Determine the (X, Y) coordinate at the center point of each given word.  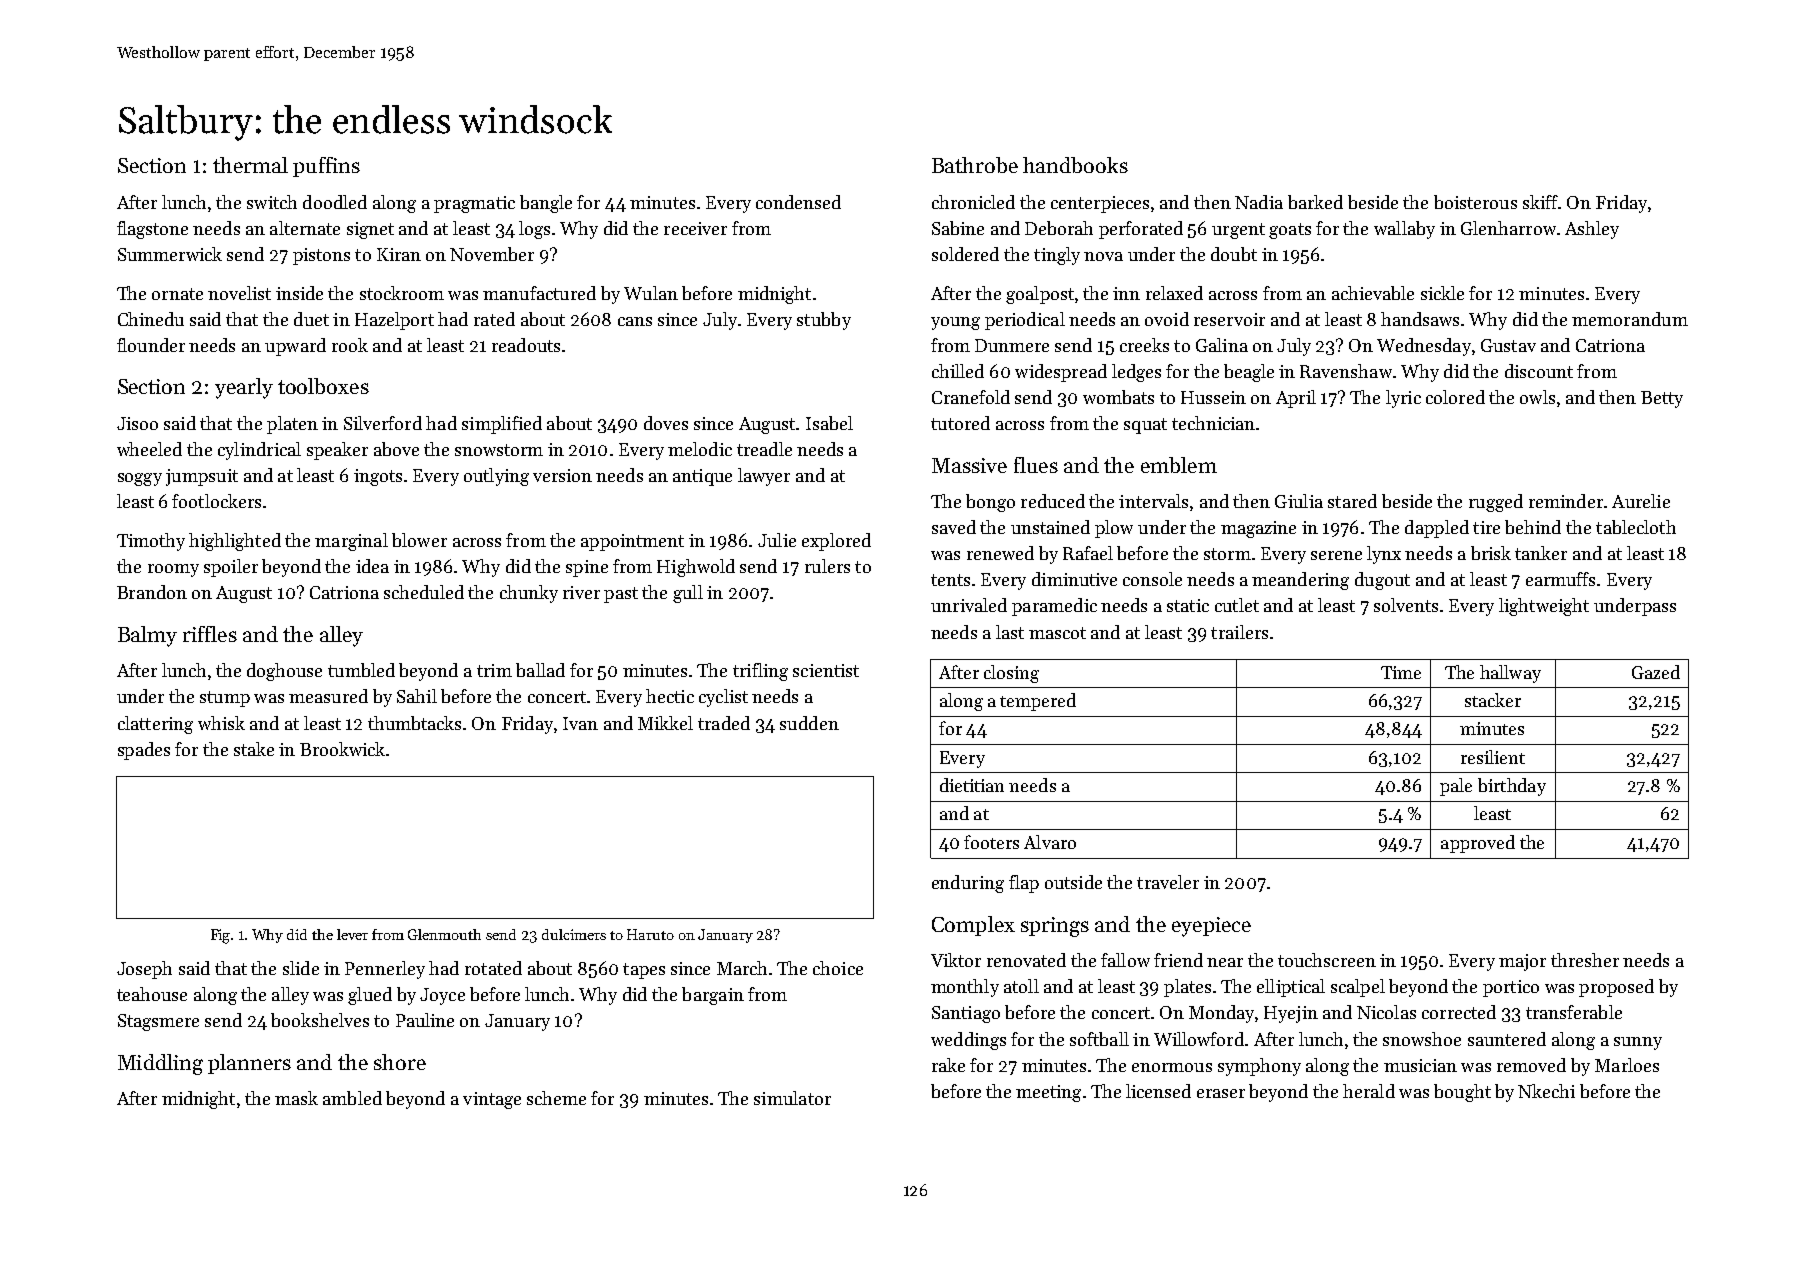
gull (688, 594)
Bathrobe (975, 165)
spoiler (231, 568)
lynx (1384, 555)
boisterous (1475, 202)
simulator (792, 1098)
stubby (824, 321)
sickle (1442, 293)
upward (295, 347)
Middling (160, 1064)
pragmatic (474, 204)
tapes (644, 971)
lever (352, 934)
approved (1478, 844)
